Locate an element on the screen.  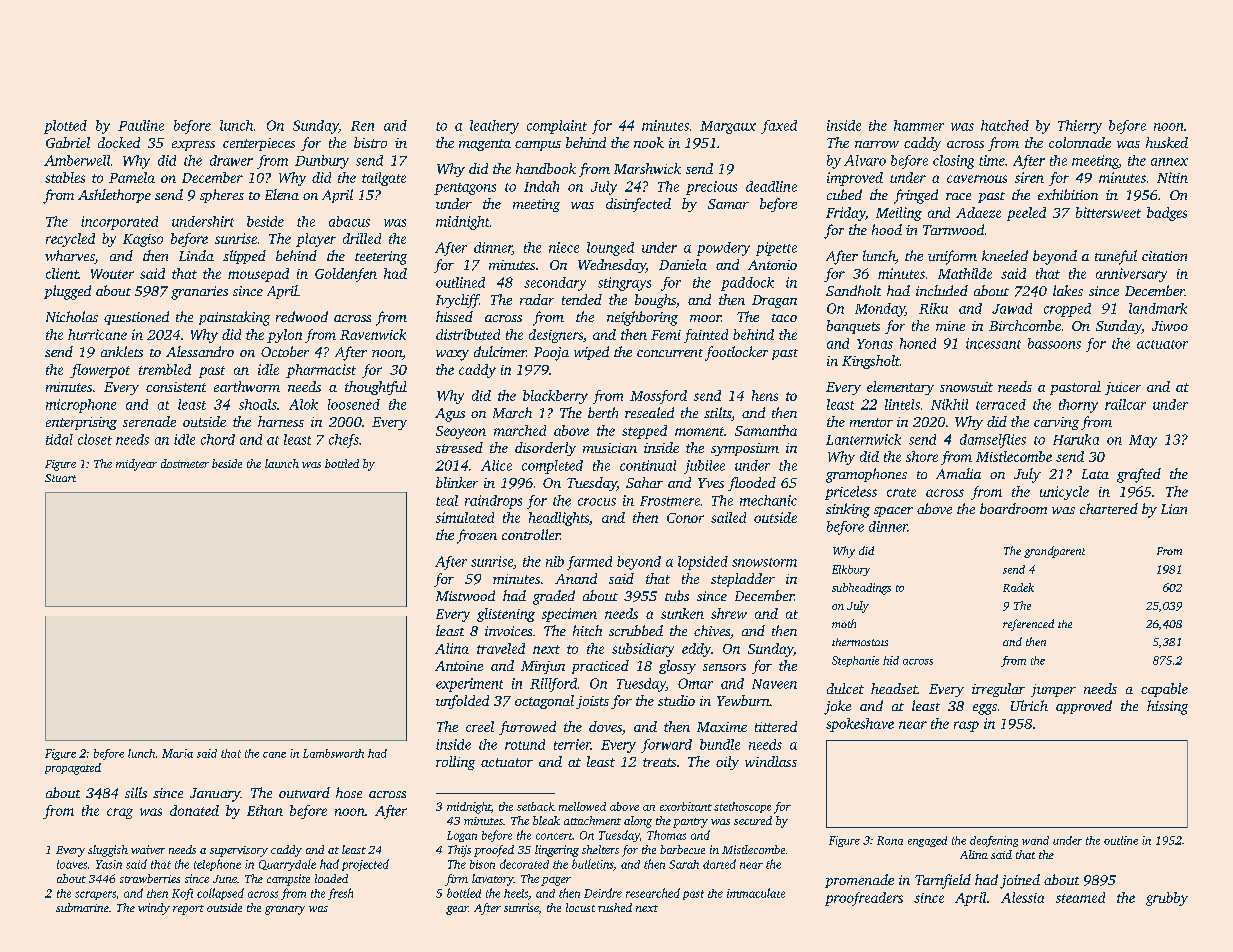
pipette is located at coordinates (776, 249).
